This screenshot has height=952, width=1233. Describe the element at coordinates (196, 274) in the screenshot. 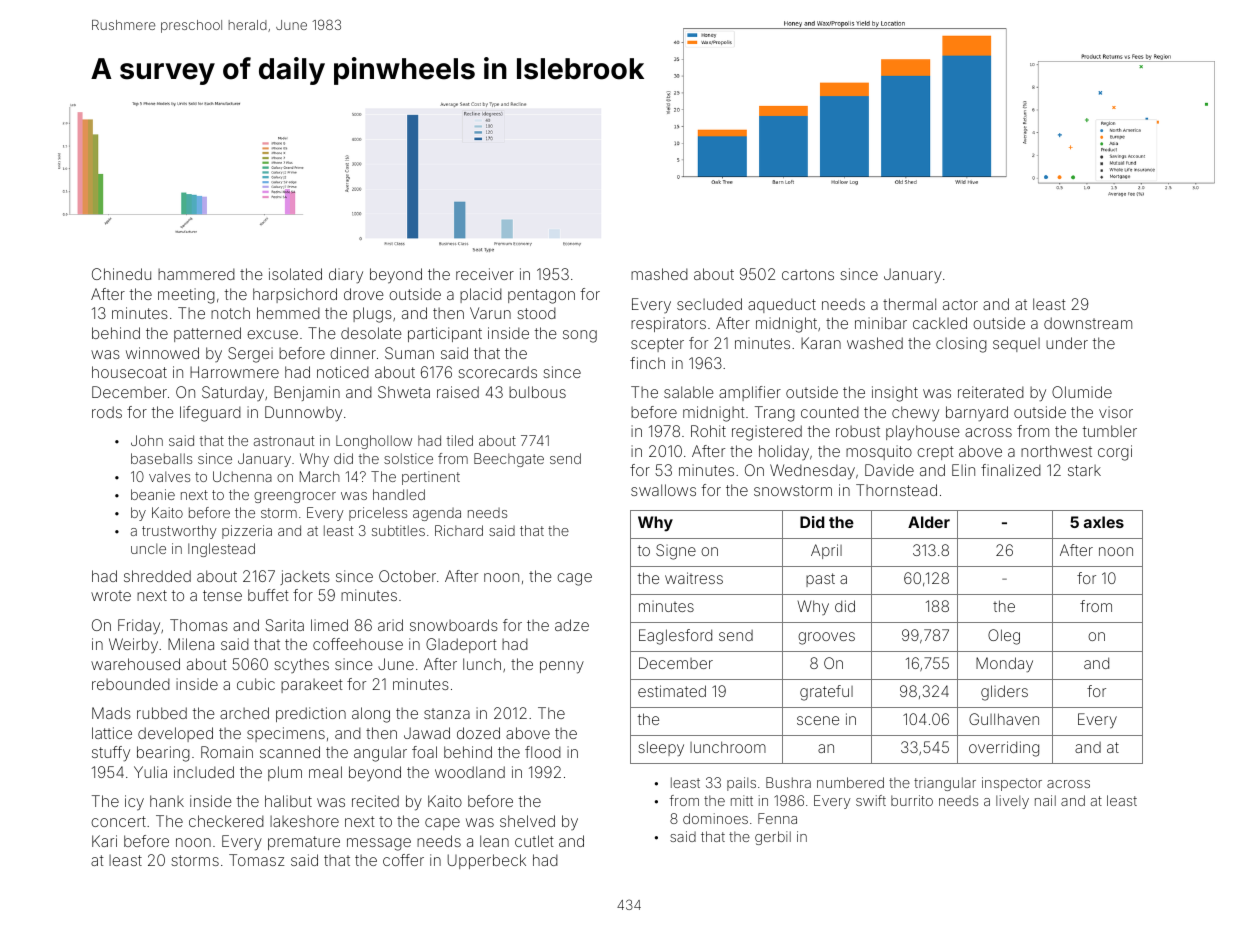

I see `hammered` at that location.
